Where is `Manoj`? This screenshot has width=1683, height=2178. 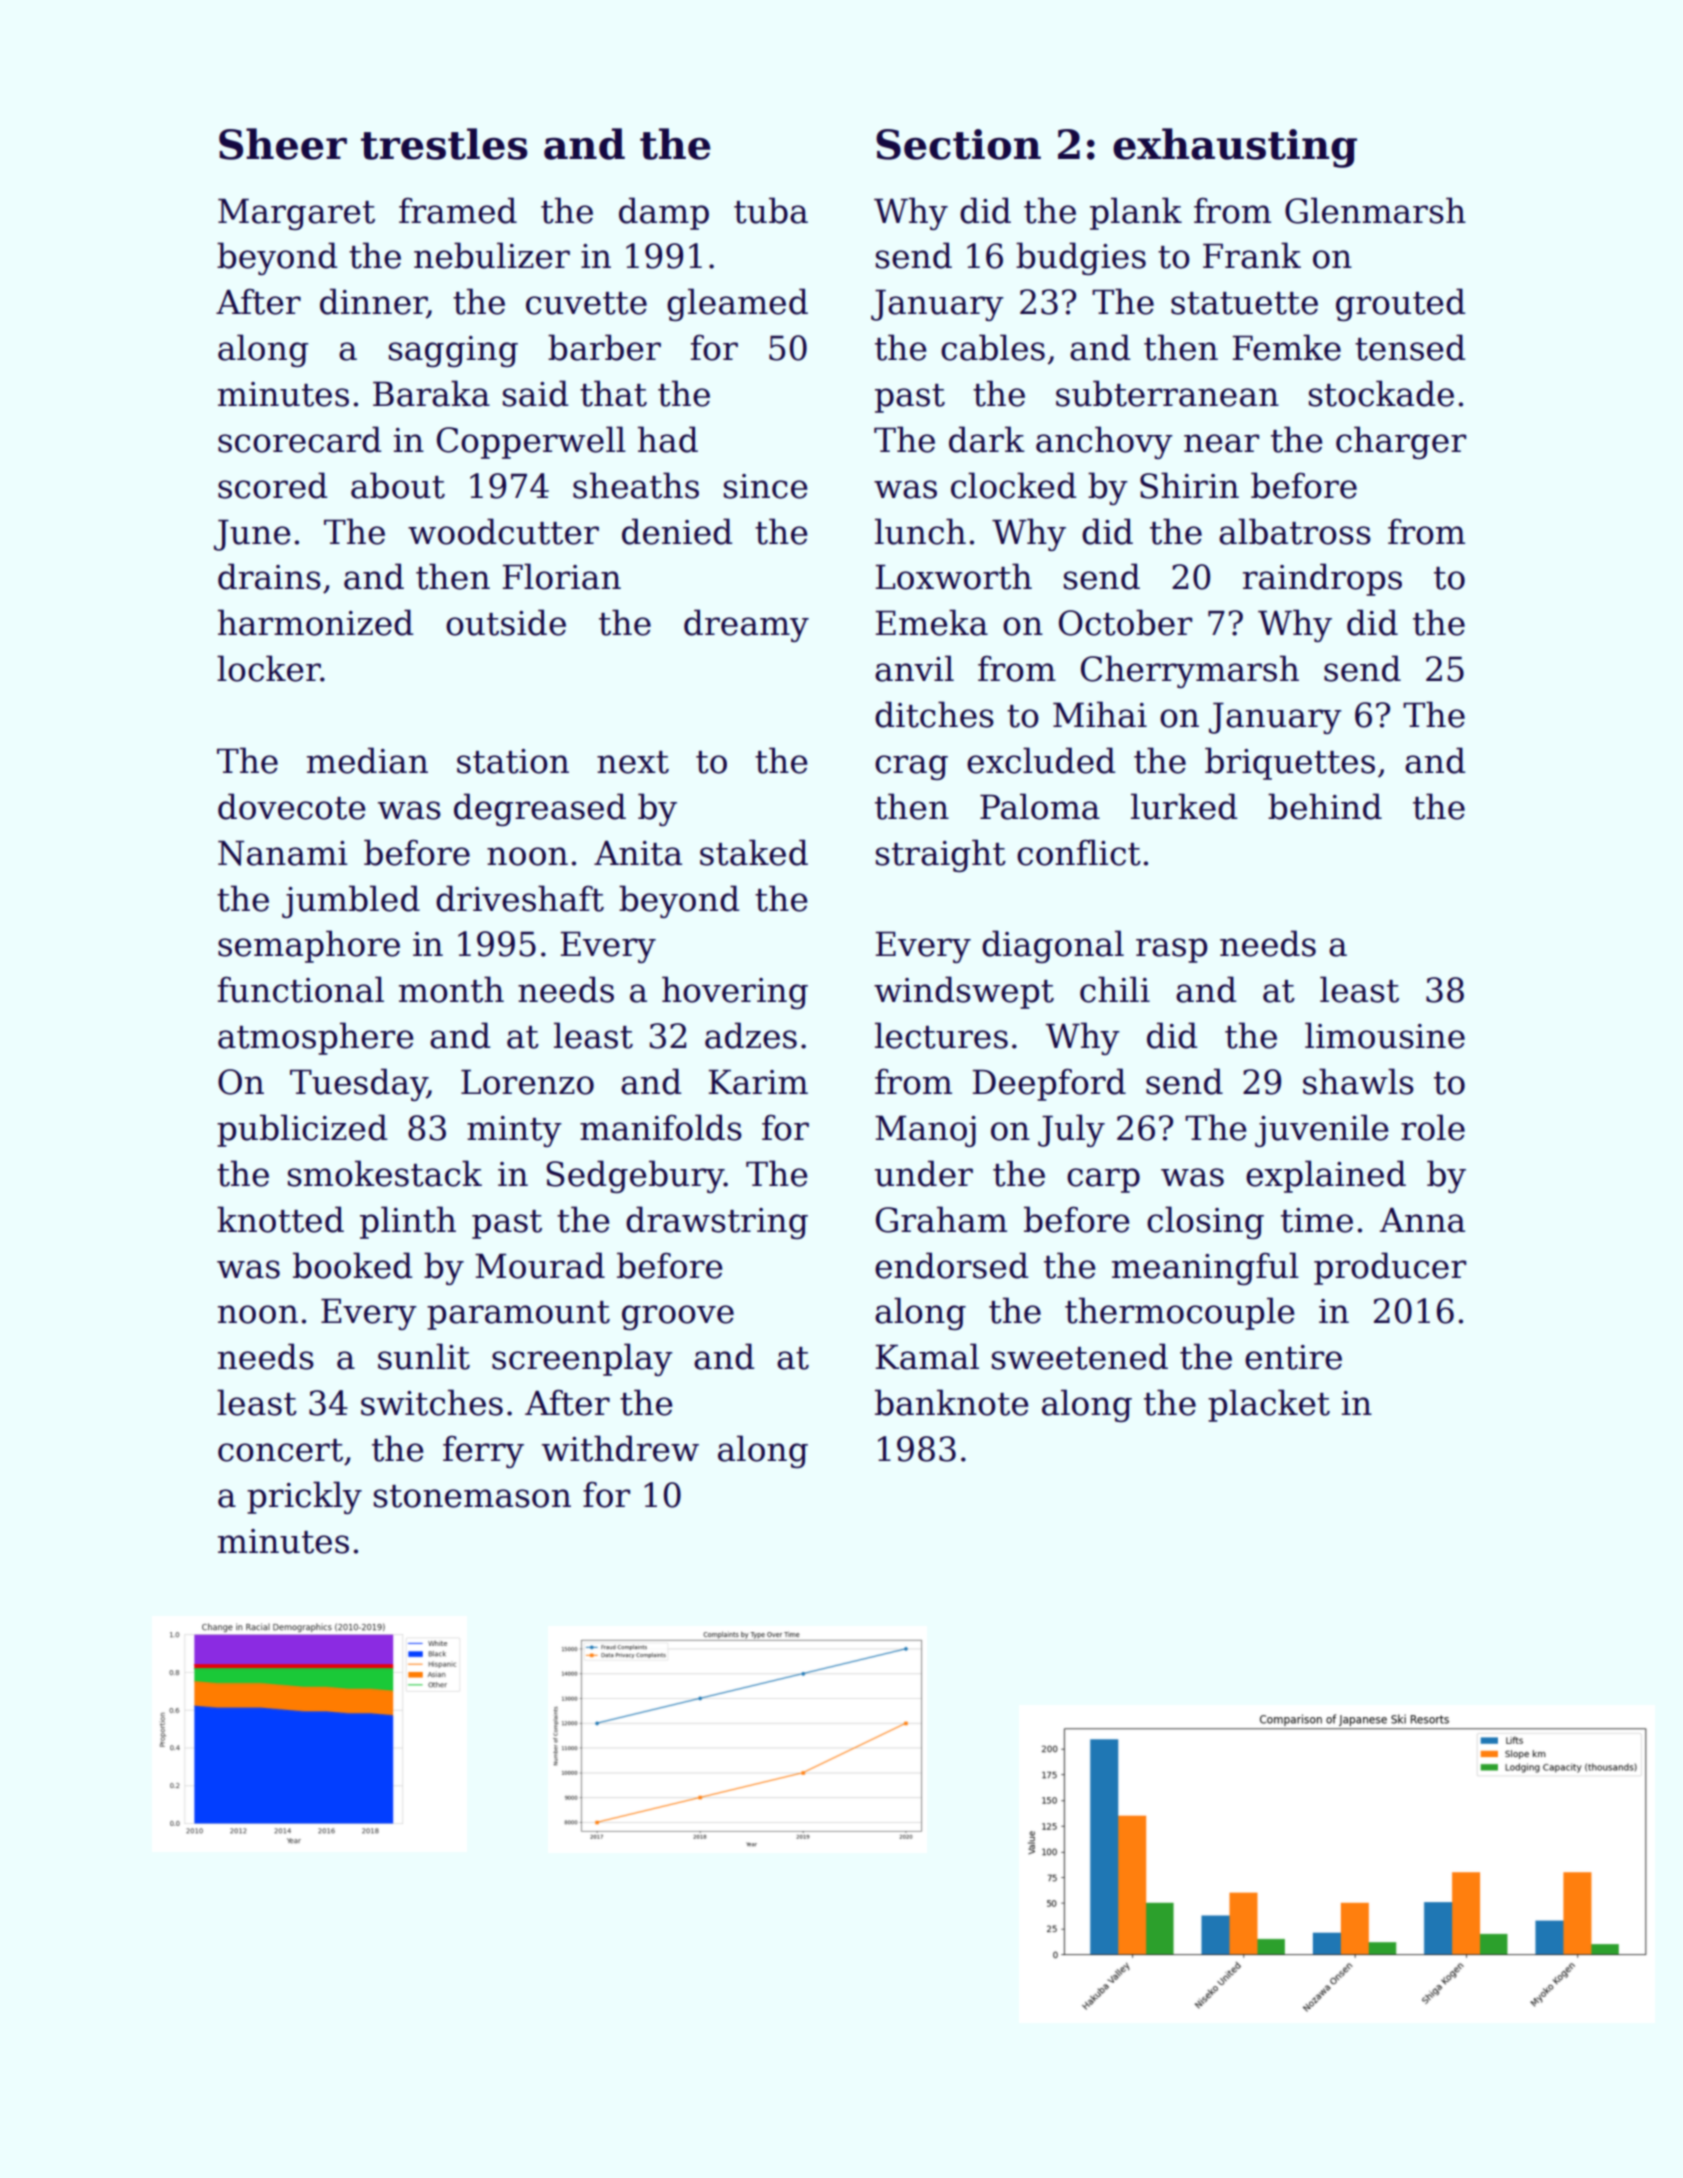 Manoj is located at coordinates (925, 1131).
